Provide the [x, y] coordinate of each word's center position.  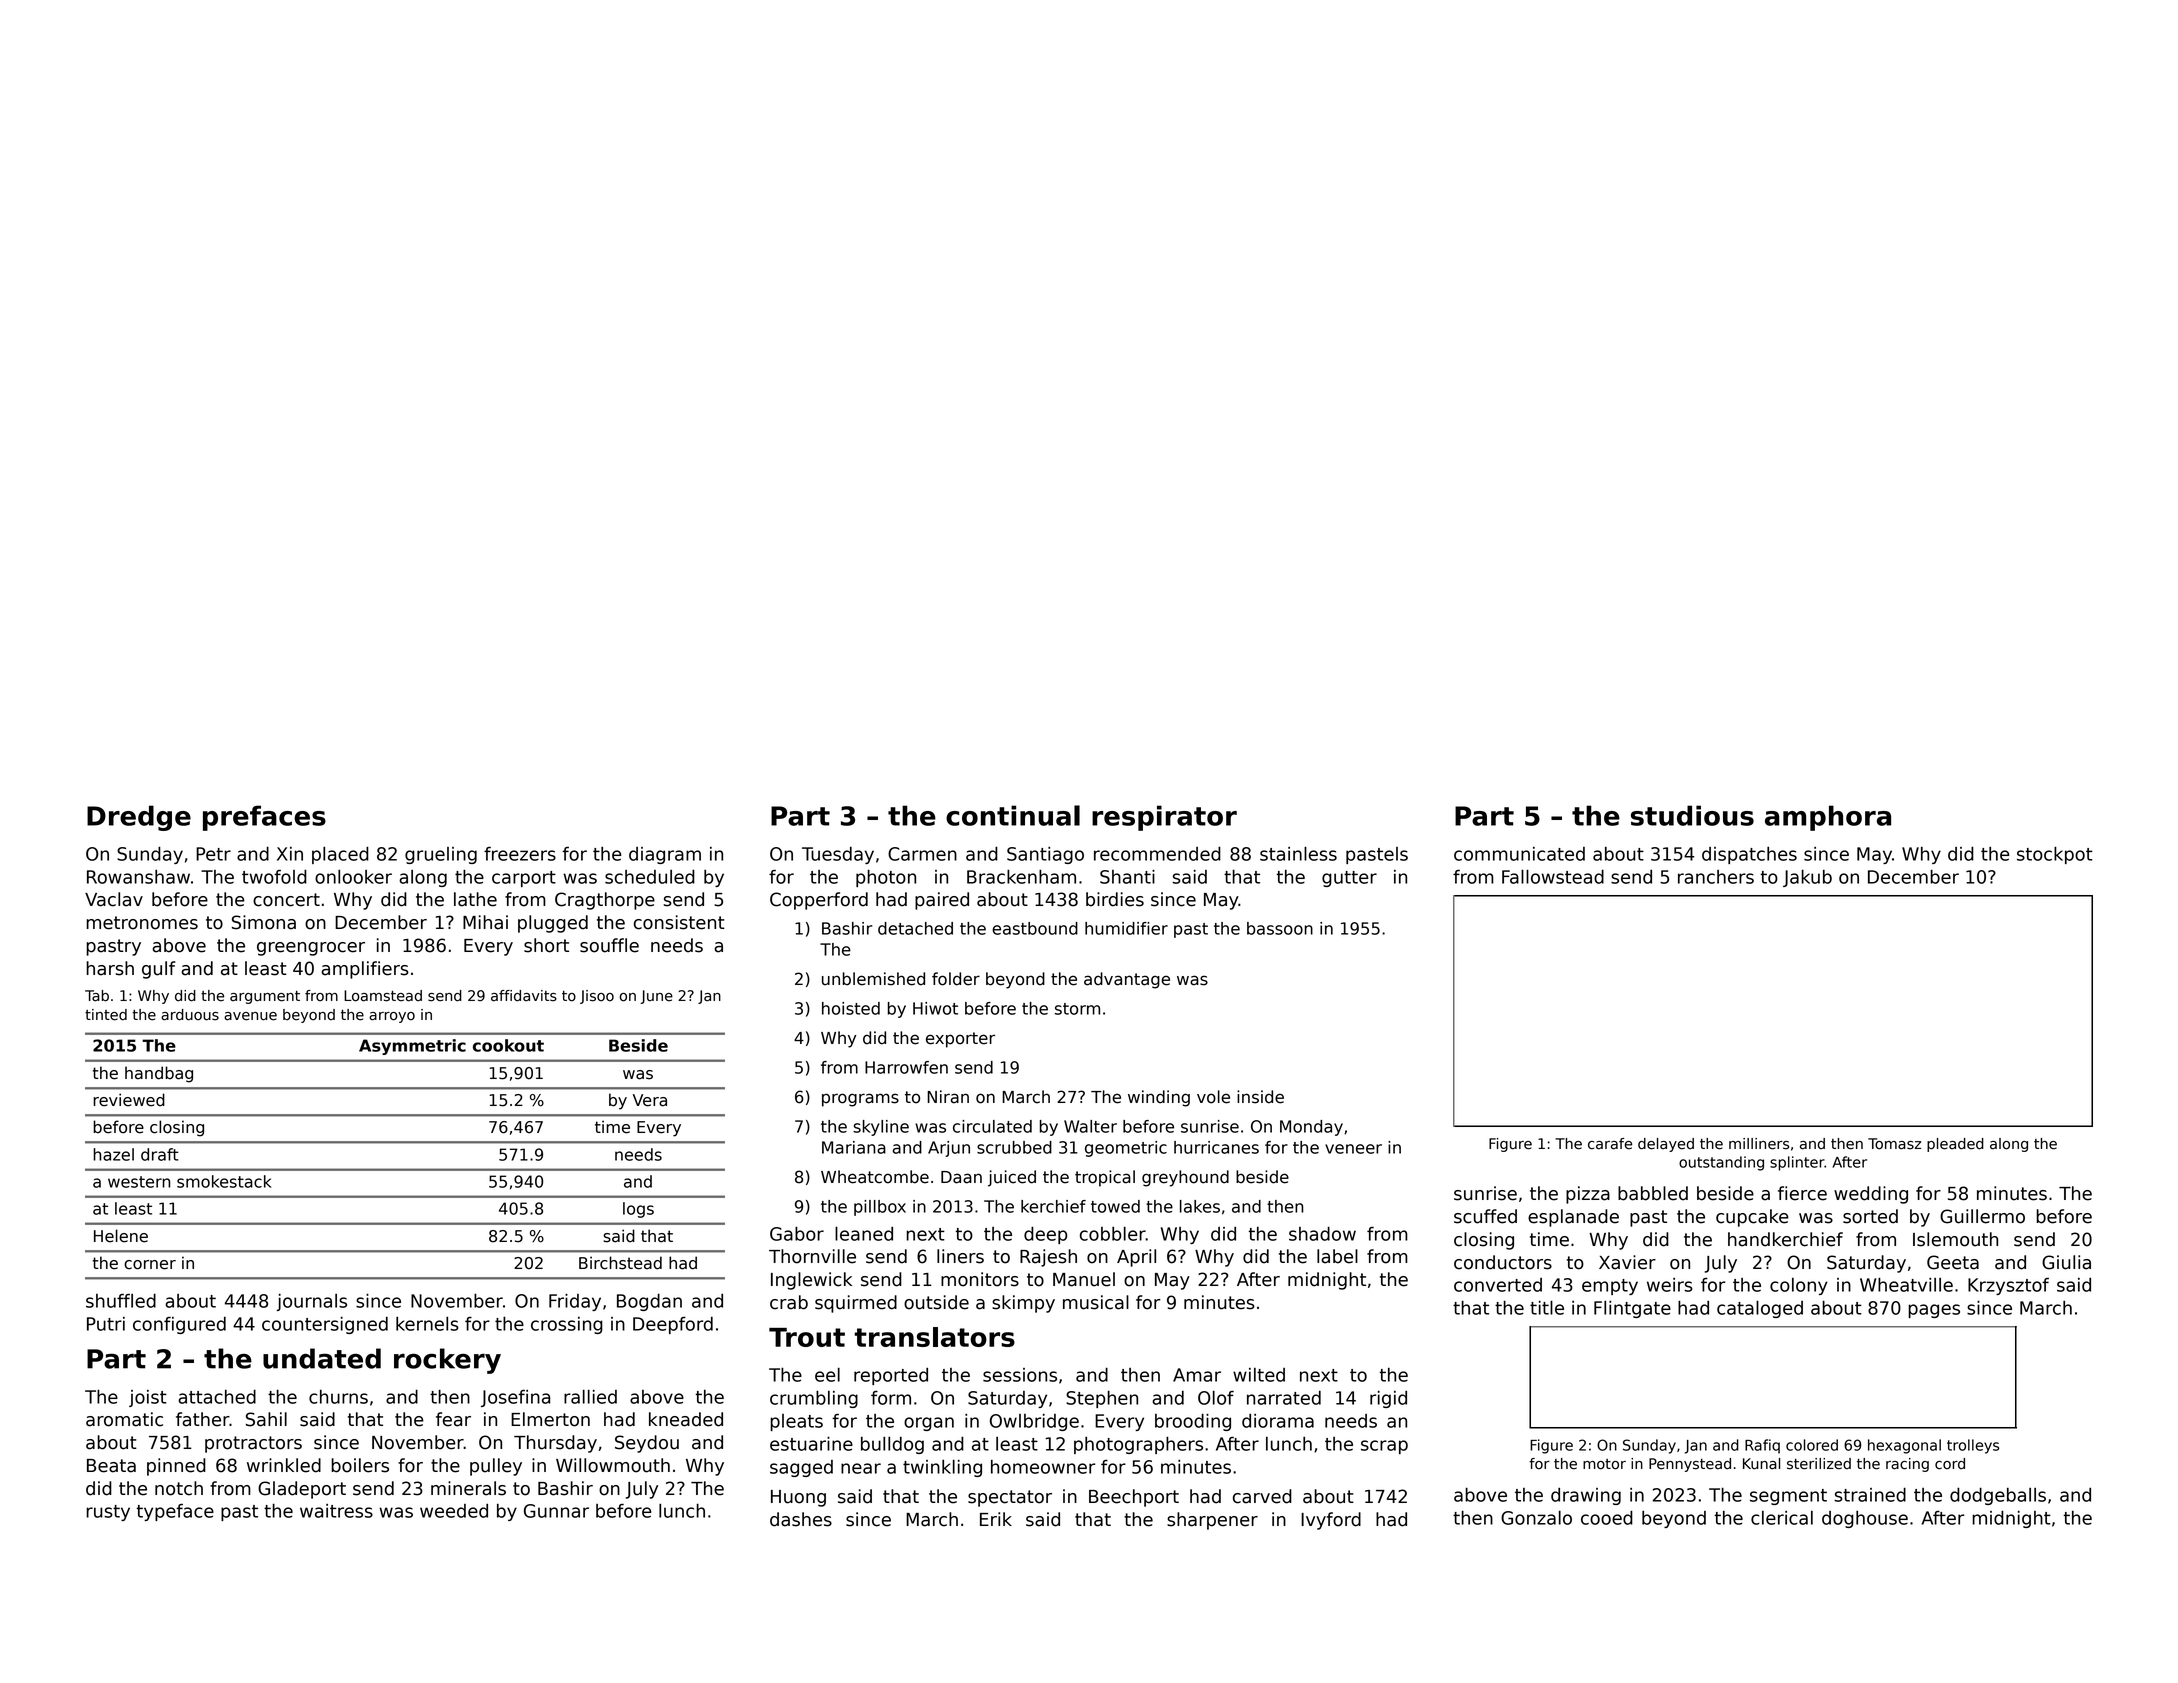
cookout [508, 1045]
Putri [106, 1324]
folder [956, 979]
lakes [1200, 1206]
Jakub [1807, 878]
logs [638, 1210]
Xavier [1627, 1262]
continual [1013, 815]
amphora [1828, 818]
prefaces [264, 818]
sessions [1020, 1375]
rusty [108, 1513]
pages [1934, 1311]
